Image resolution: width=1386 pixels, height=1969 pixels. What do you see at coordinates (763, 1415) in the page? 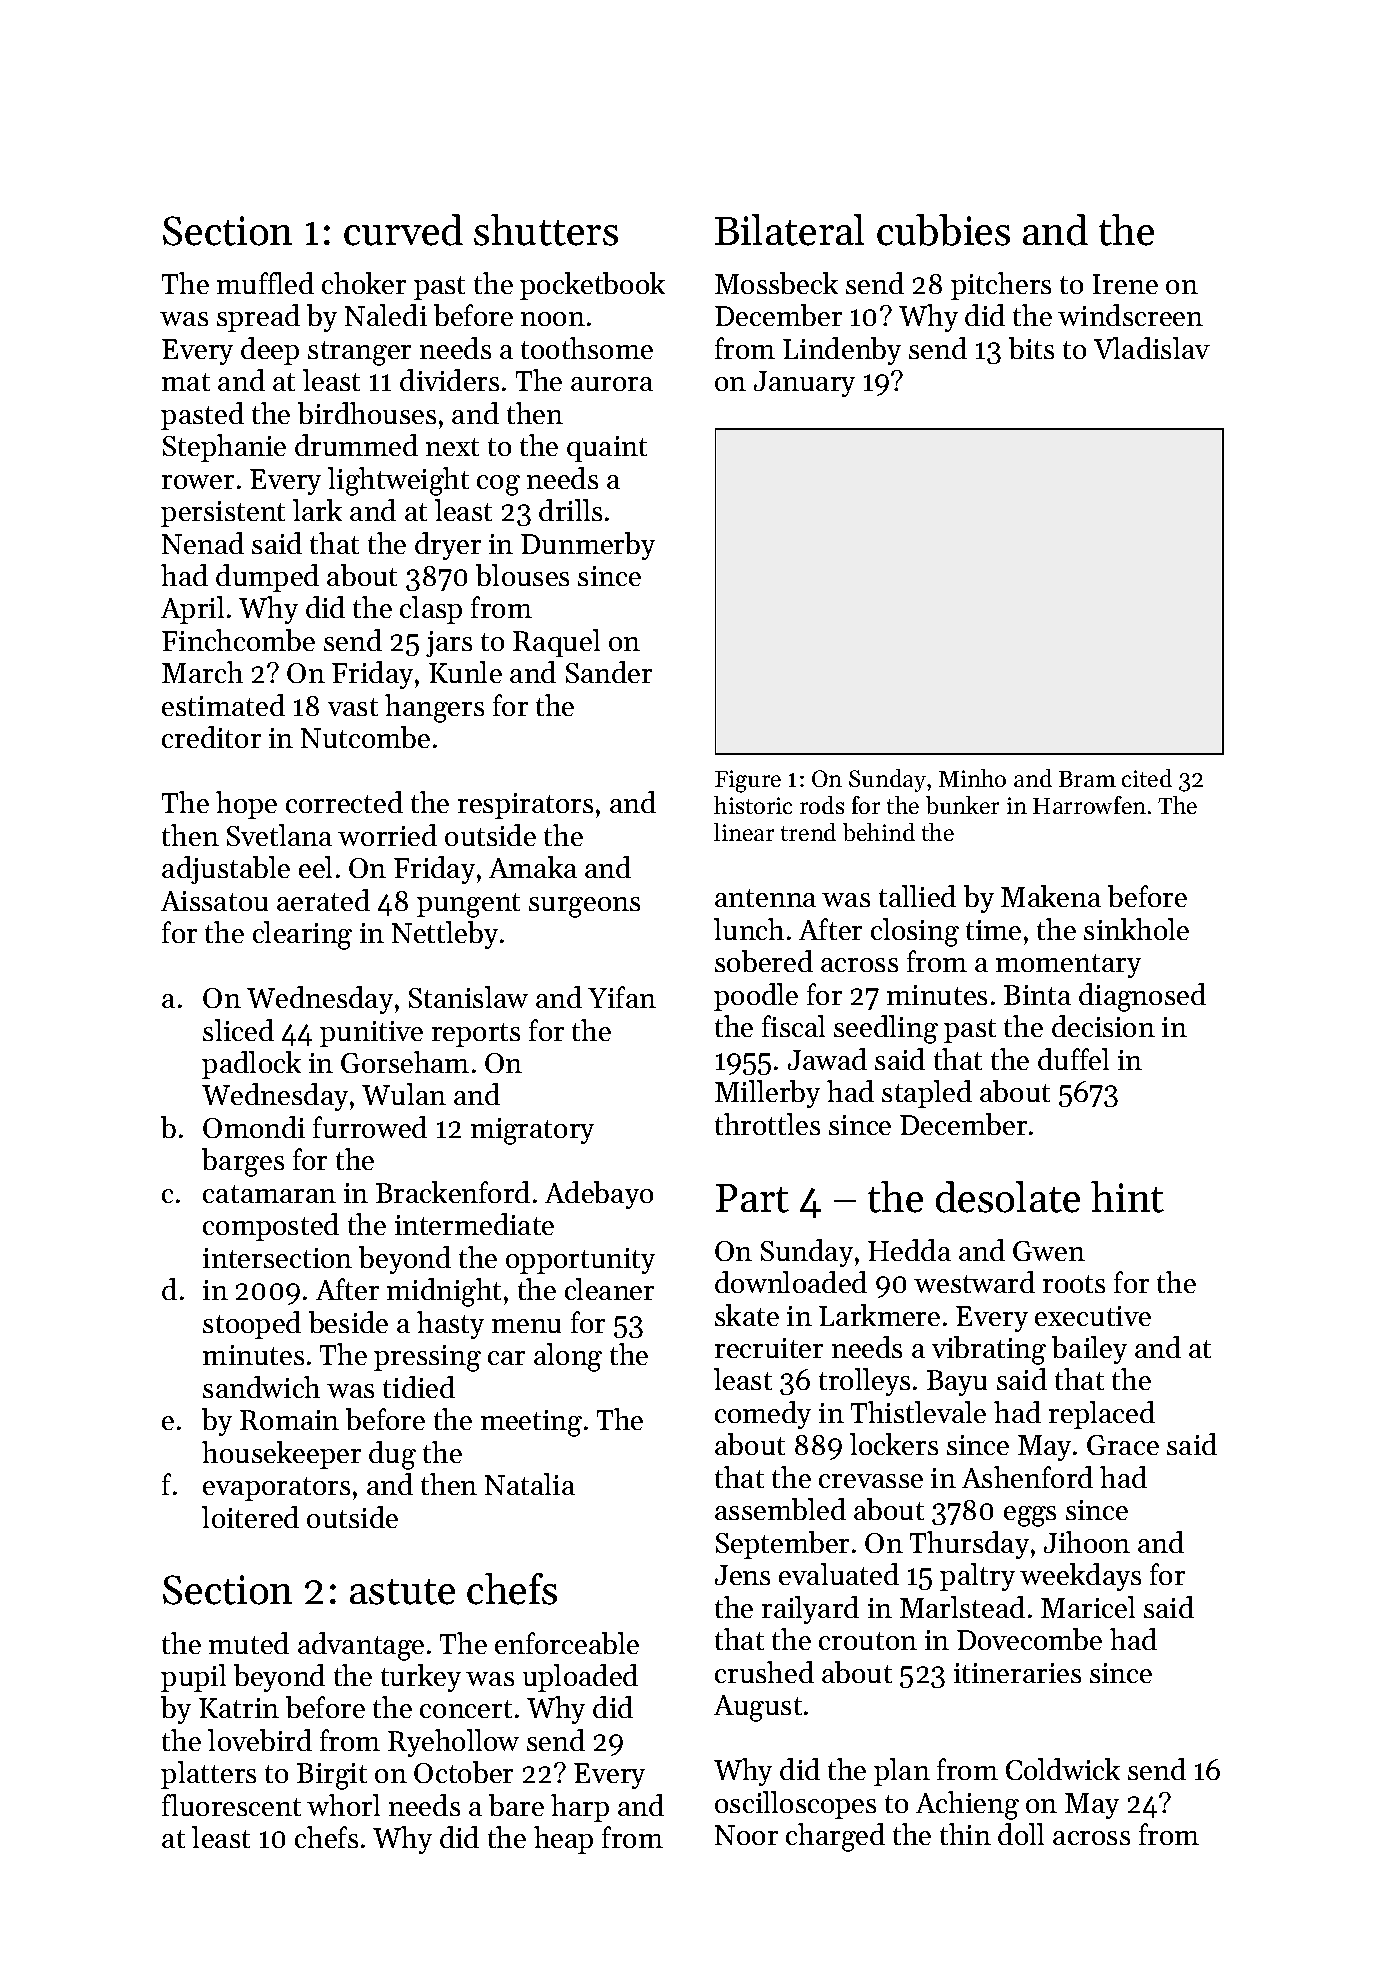
I see `comedy` at bounding box center [763, 1415].
